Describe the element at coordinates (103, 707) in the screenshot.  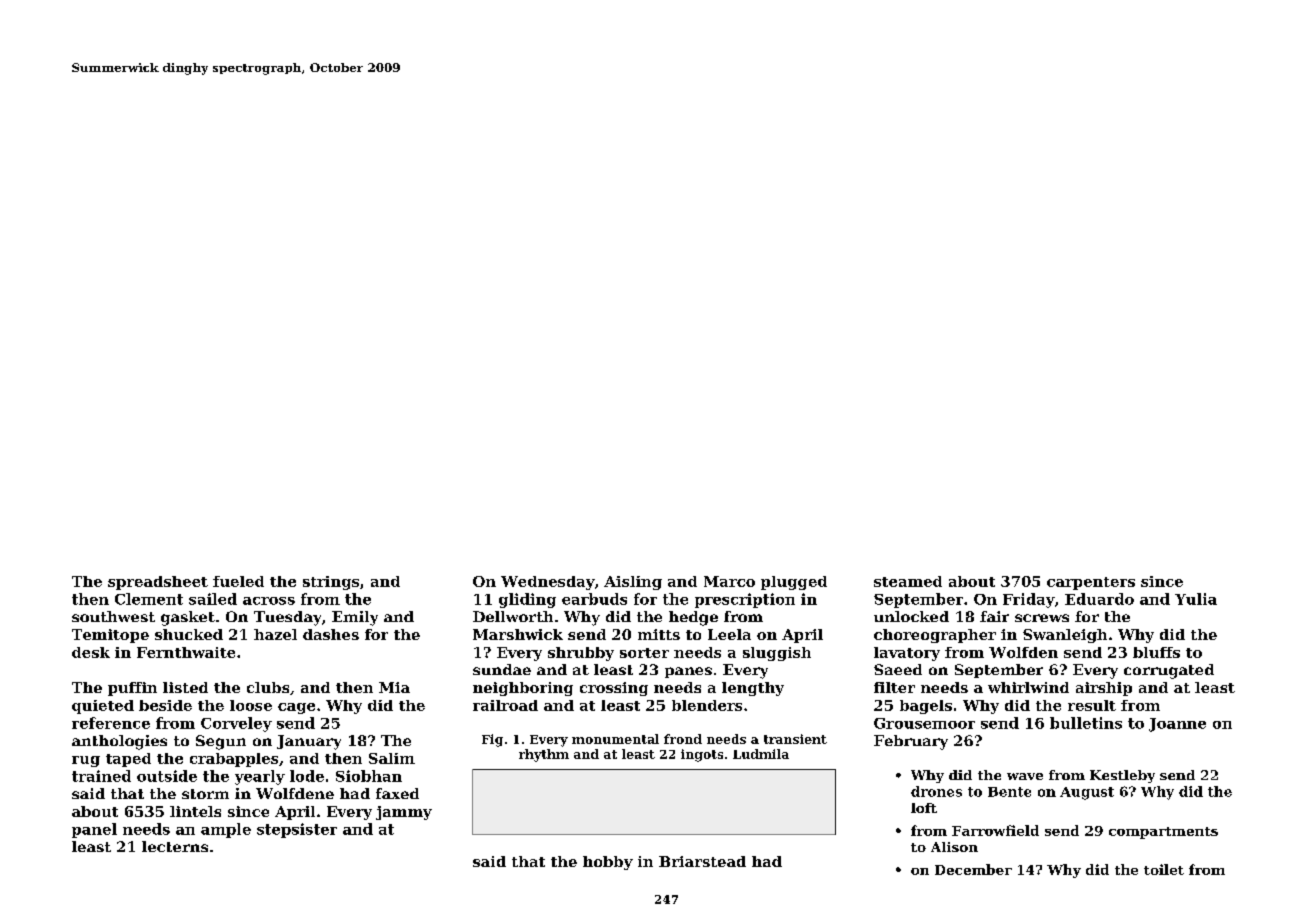
I see `quieted` at that location.
